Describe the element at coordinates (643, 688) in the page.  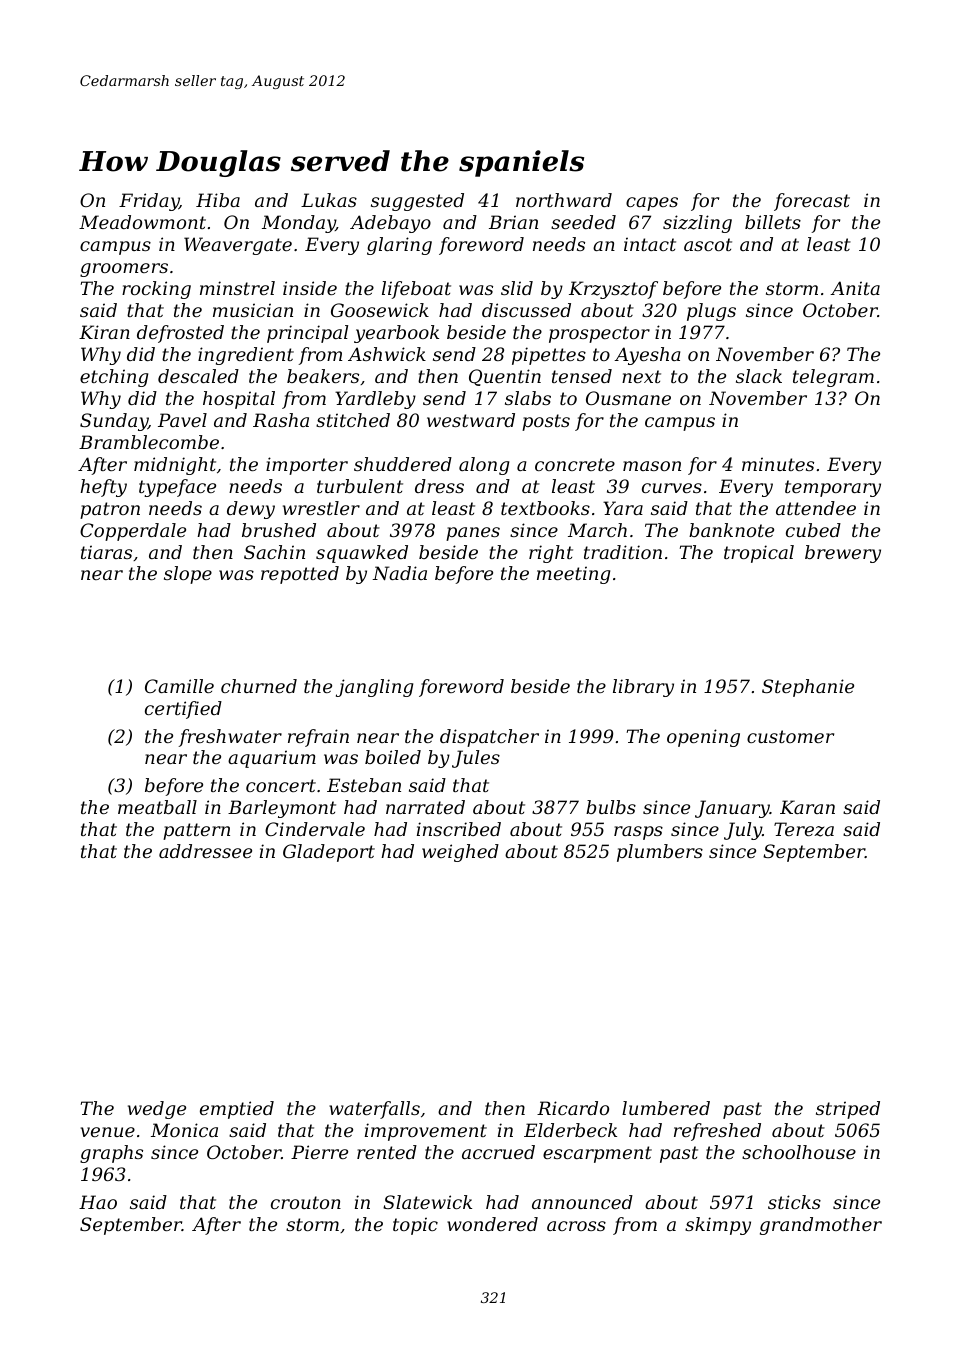
I see `library` at that location.
